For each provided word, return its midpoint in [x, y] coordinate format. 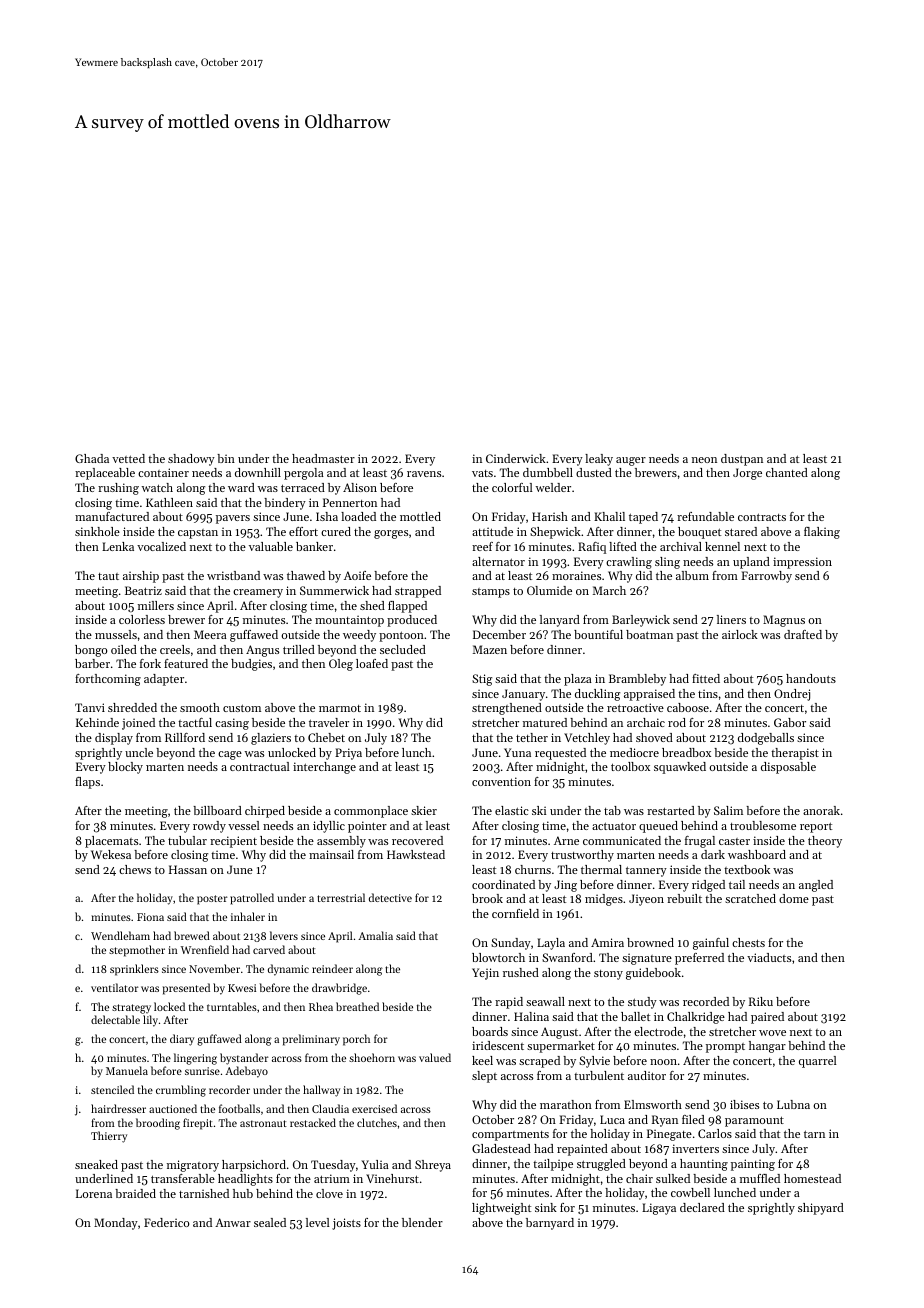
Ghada [92, 458]
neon [704, 460]
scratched [750, 898]
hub [243, 1193]
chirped [265, 812]
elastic [512, 810]
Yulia [375, 1164]
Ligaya [659, 1209]
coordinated [503, 884]
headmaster [323, 458]
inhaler [248, 916]
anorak [821, 810]
